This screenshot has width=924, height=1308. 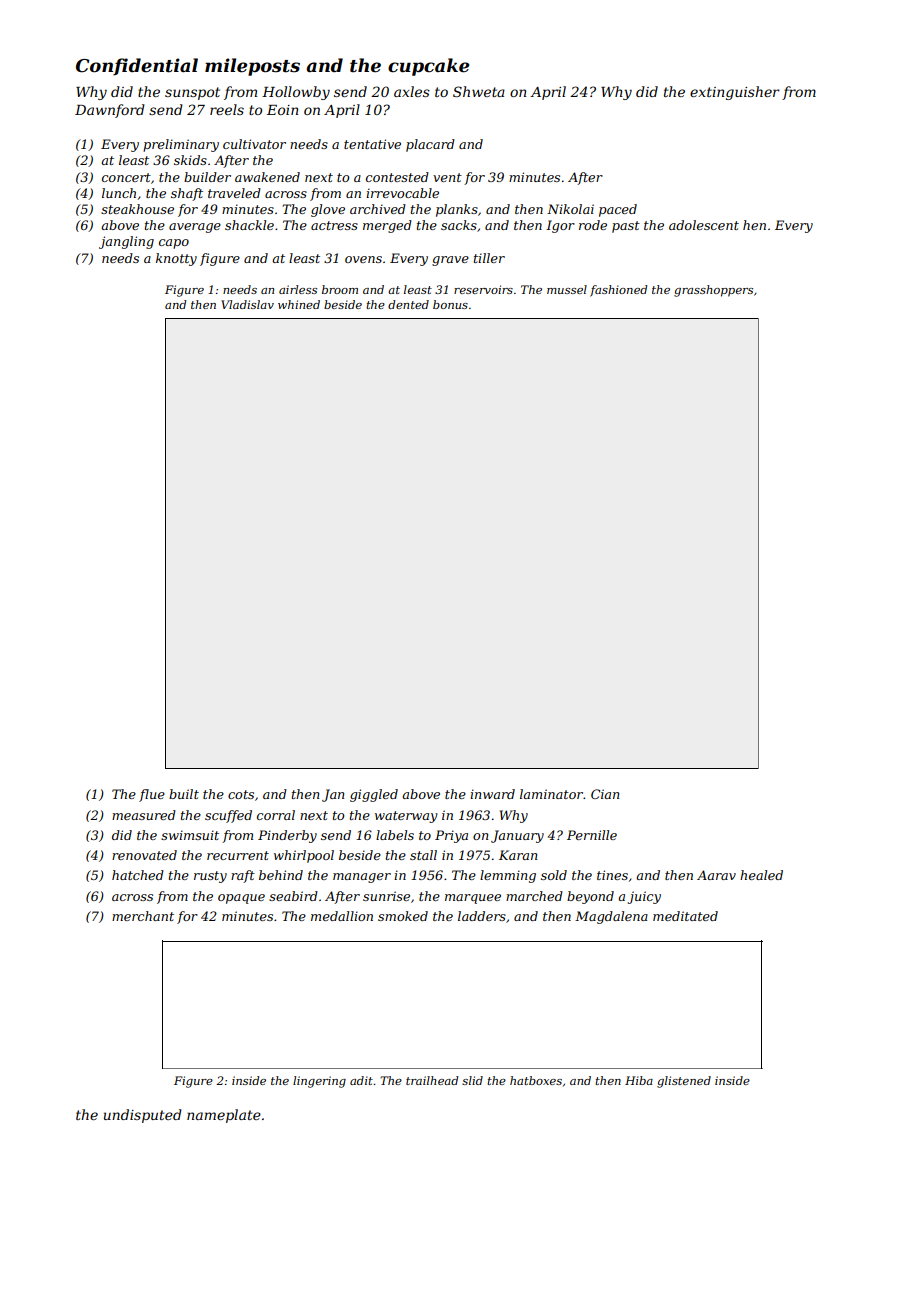 I want to click on grave, so click(x=450, y=261).
